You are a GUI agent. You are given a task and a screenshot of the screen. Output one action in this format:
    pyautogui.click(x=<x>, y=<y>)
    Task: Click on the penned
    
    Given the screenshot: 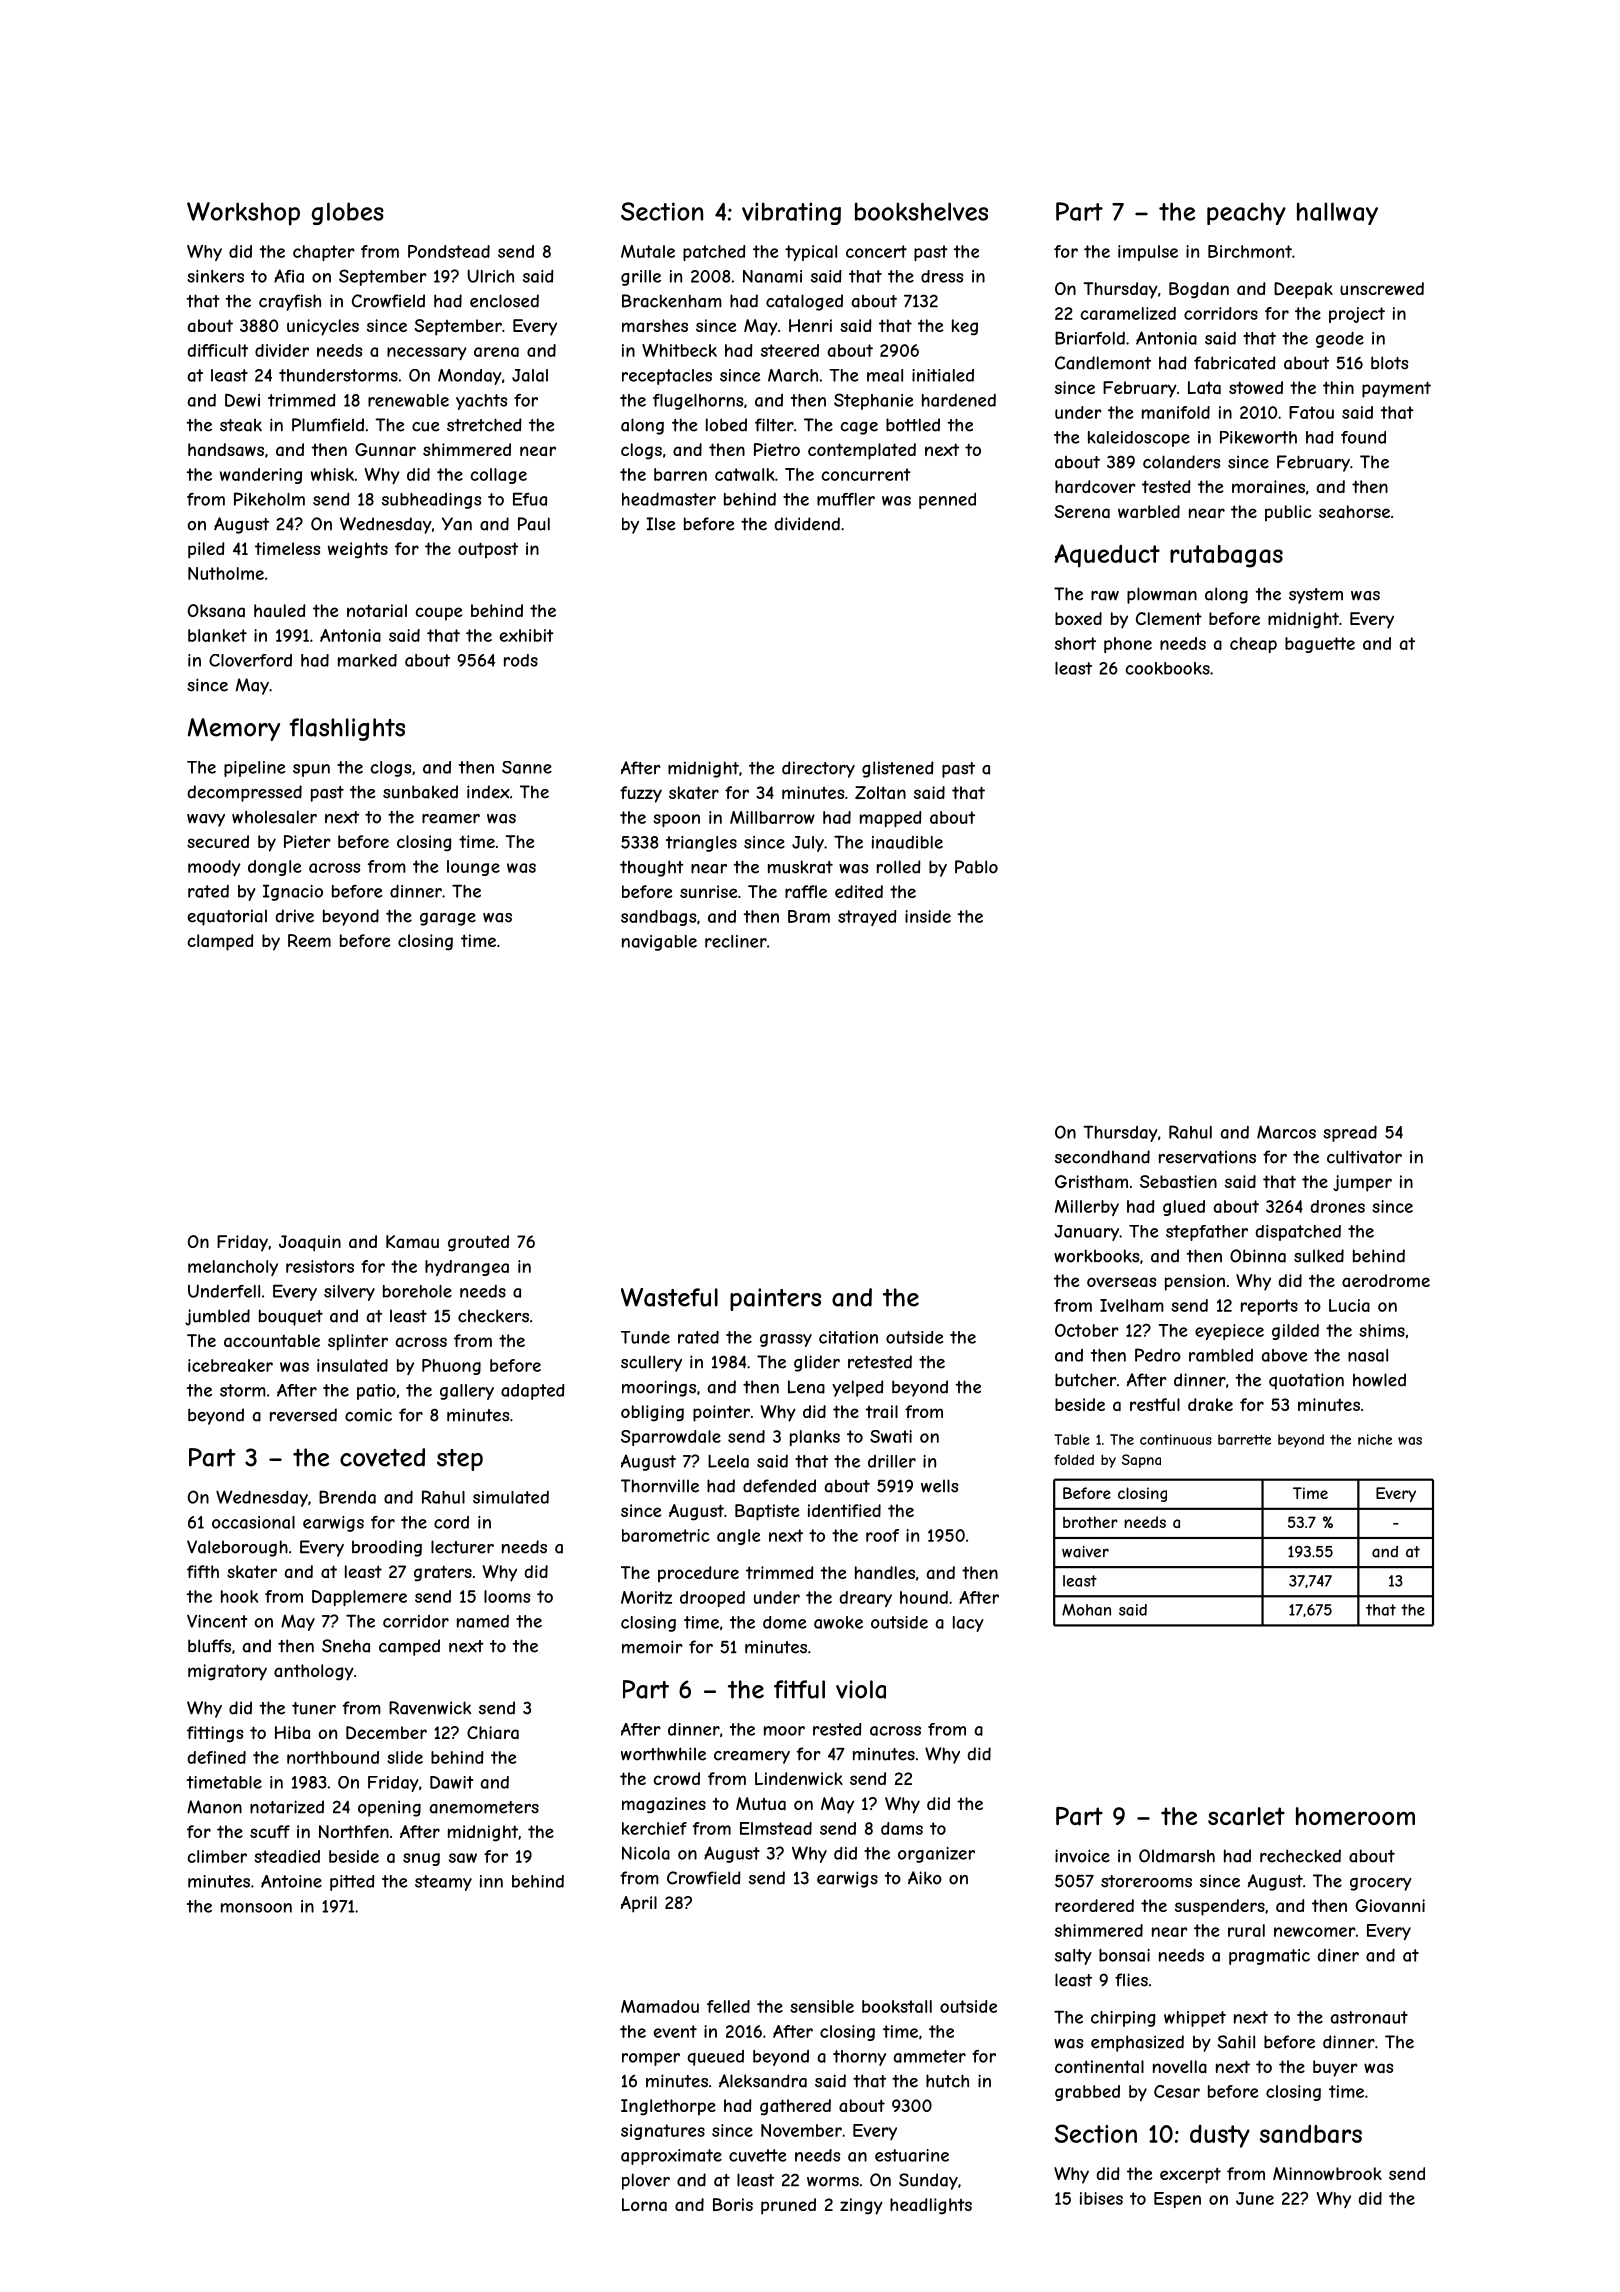 What is the action you would take?
    pyautogui.click(x=947, y=500)
